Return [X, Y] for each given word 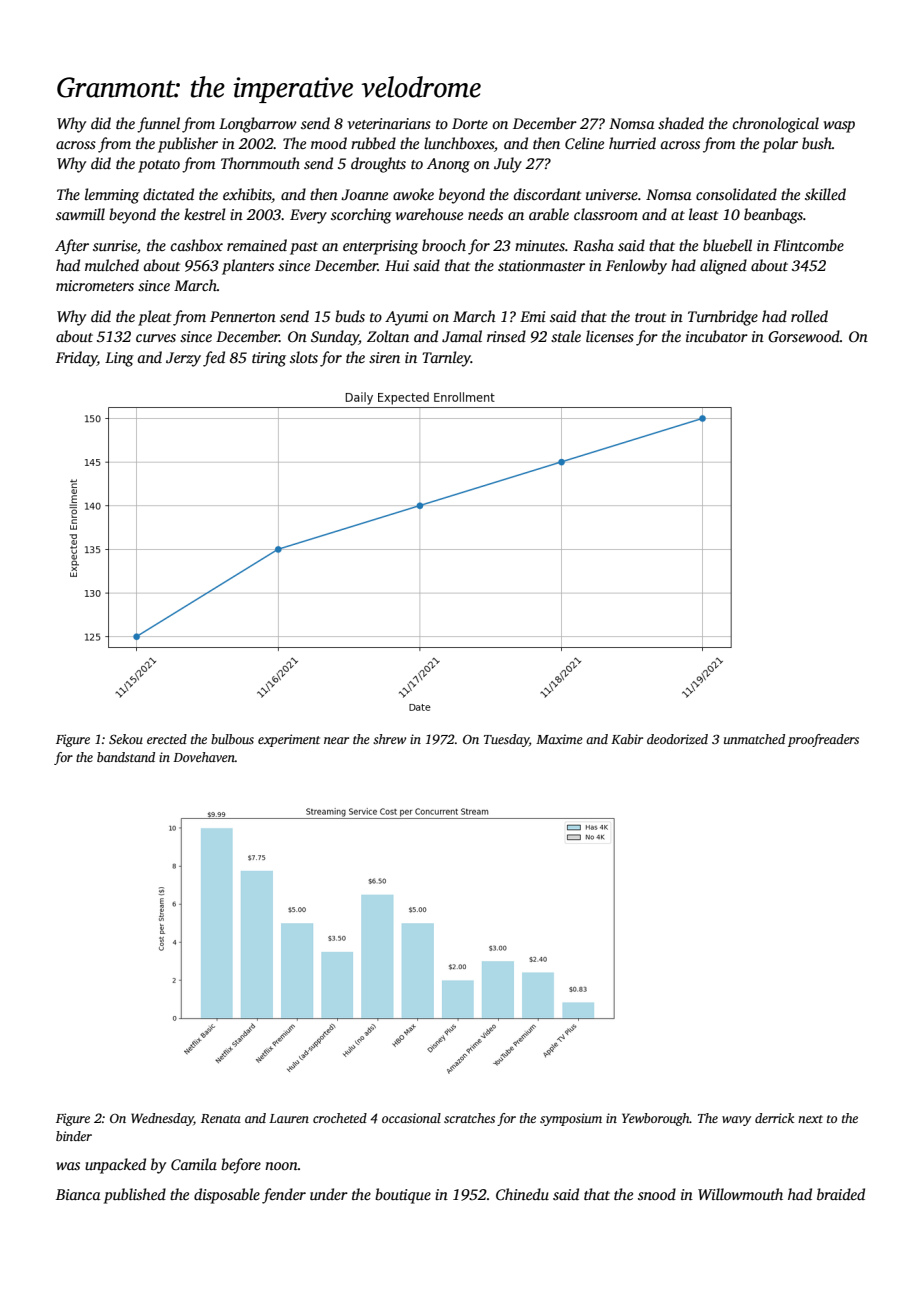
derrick [774, 1118]
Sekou [126, 739]
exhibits [247, 194]
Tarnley [446, 359]
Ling [119, 359]
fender [284, 1196]
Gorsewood [804, 336]
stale [566, 336]
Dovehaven [204, 757]
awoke [413, 194]
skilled [825, 194]
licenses [610, 336]
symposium [571, 1119]
